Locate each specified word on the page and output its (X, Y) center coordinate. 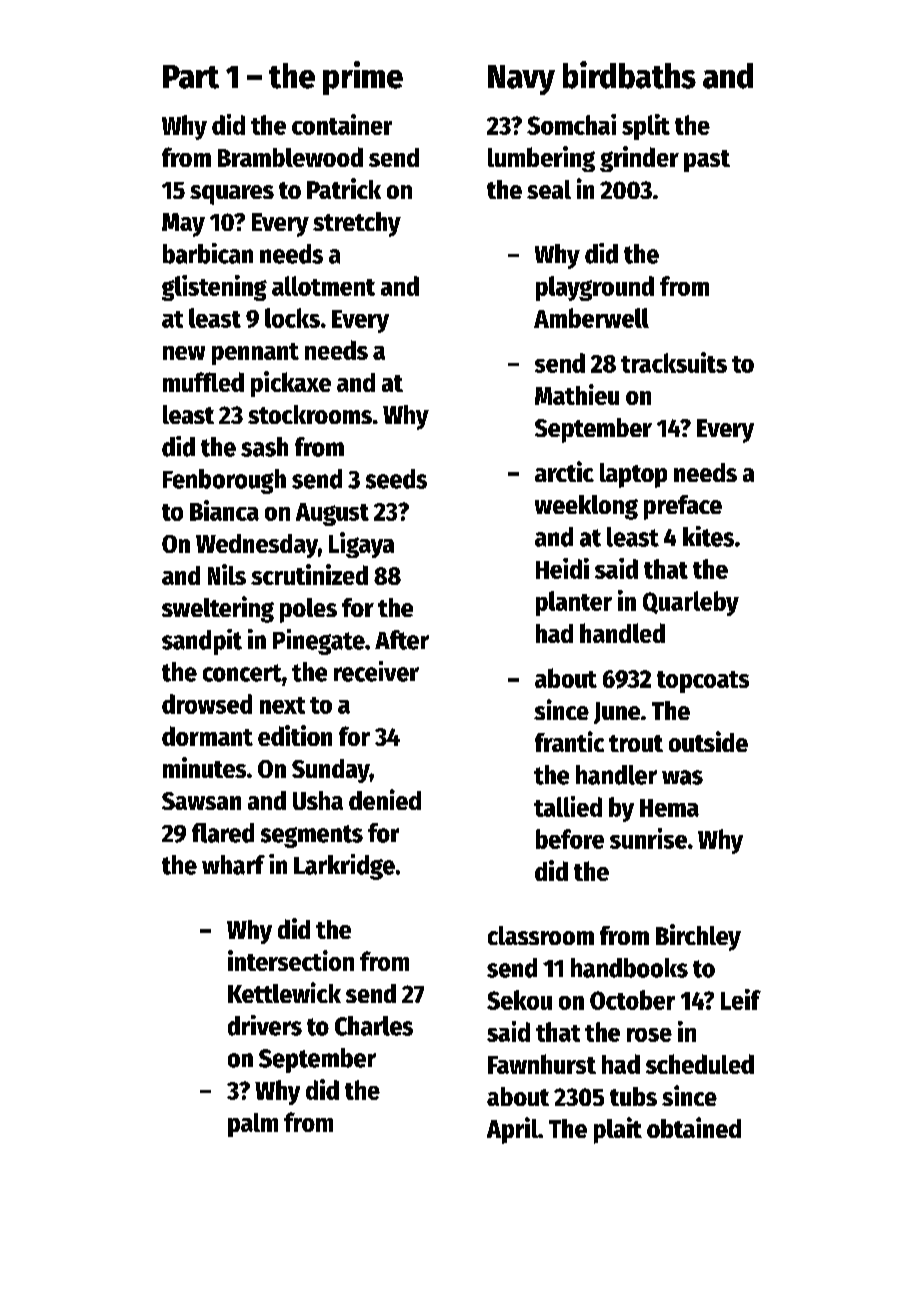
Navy (521, 80)
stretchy (357, 224)
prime (363, 78)
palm (253, 1125)
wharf (233, 865)
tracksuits (674, 362)
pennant (255, 354)
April (512, 1130)
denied (385, 799)
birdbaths (629, 75)
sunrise (648, 838)
